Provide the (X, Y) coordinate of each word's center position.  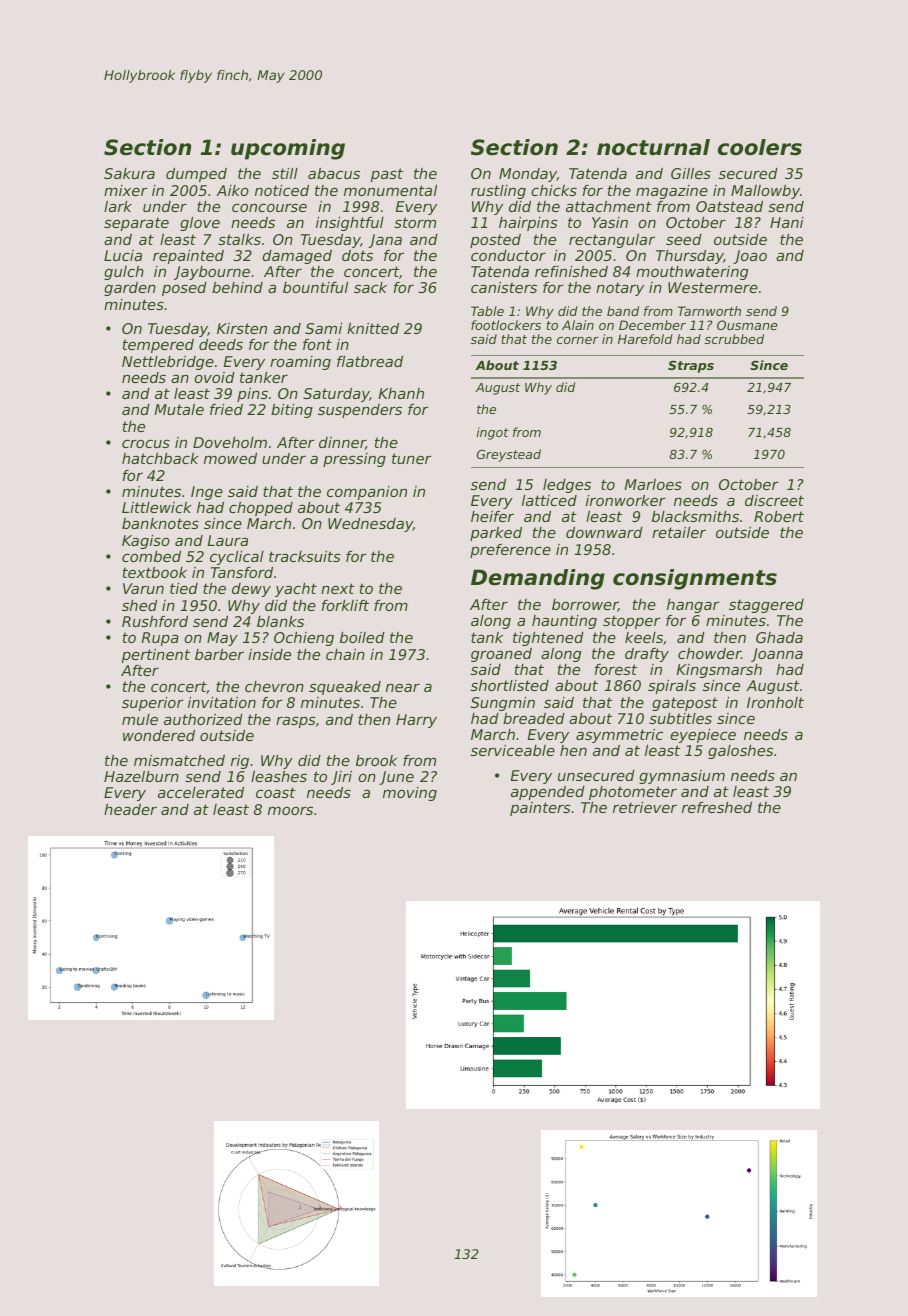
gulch (124, 273)
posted (495, 241)
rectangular (612, 241)
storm (415, 222)
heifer (492, 516)
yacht (296, 590)
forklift (345, 605)
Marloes (653, 484)
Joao (750, 257)
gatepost (685, 704)
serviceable (513, 750)
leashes (279, 776)
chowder (709, 653)
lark (118, 206)
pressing (354, 460)
